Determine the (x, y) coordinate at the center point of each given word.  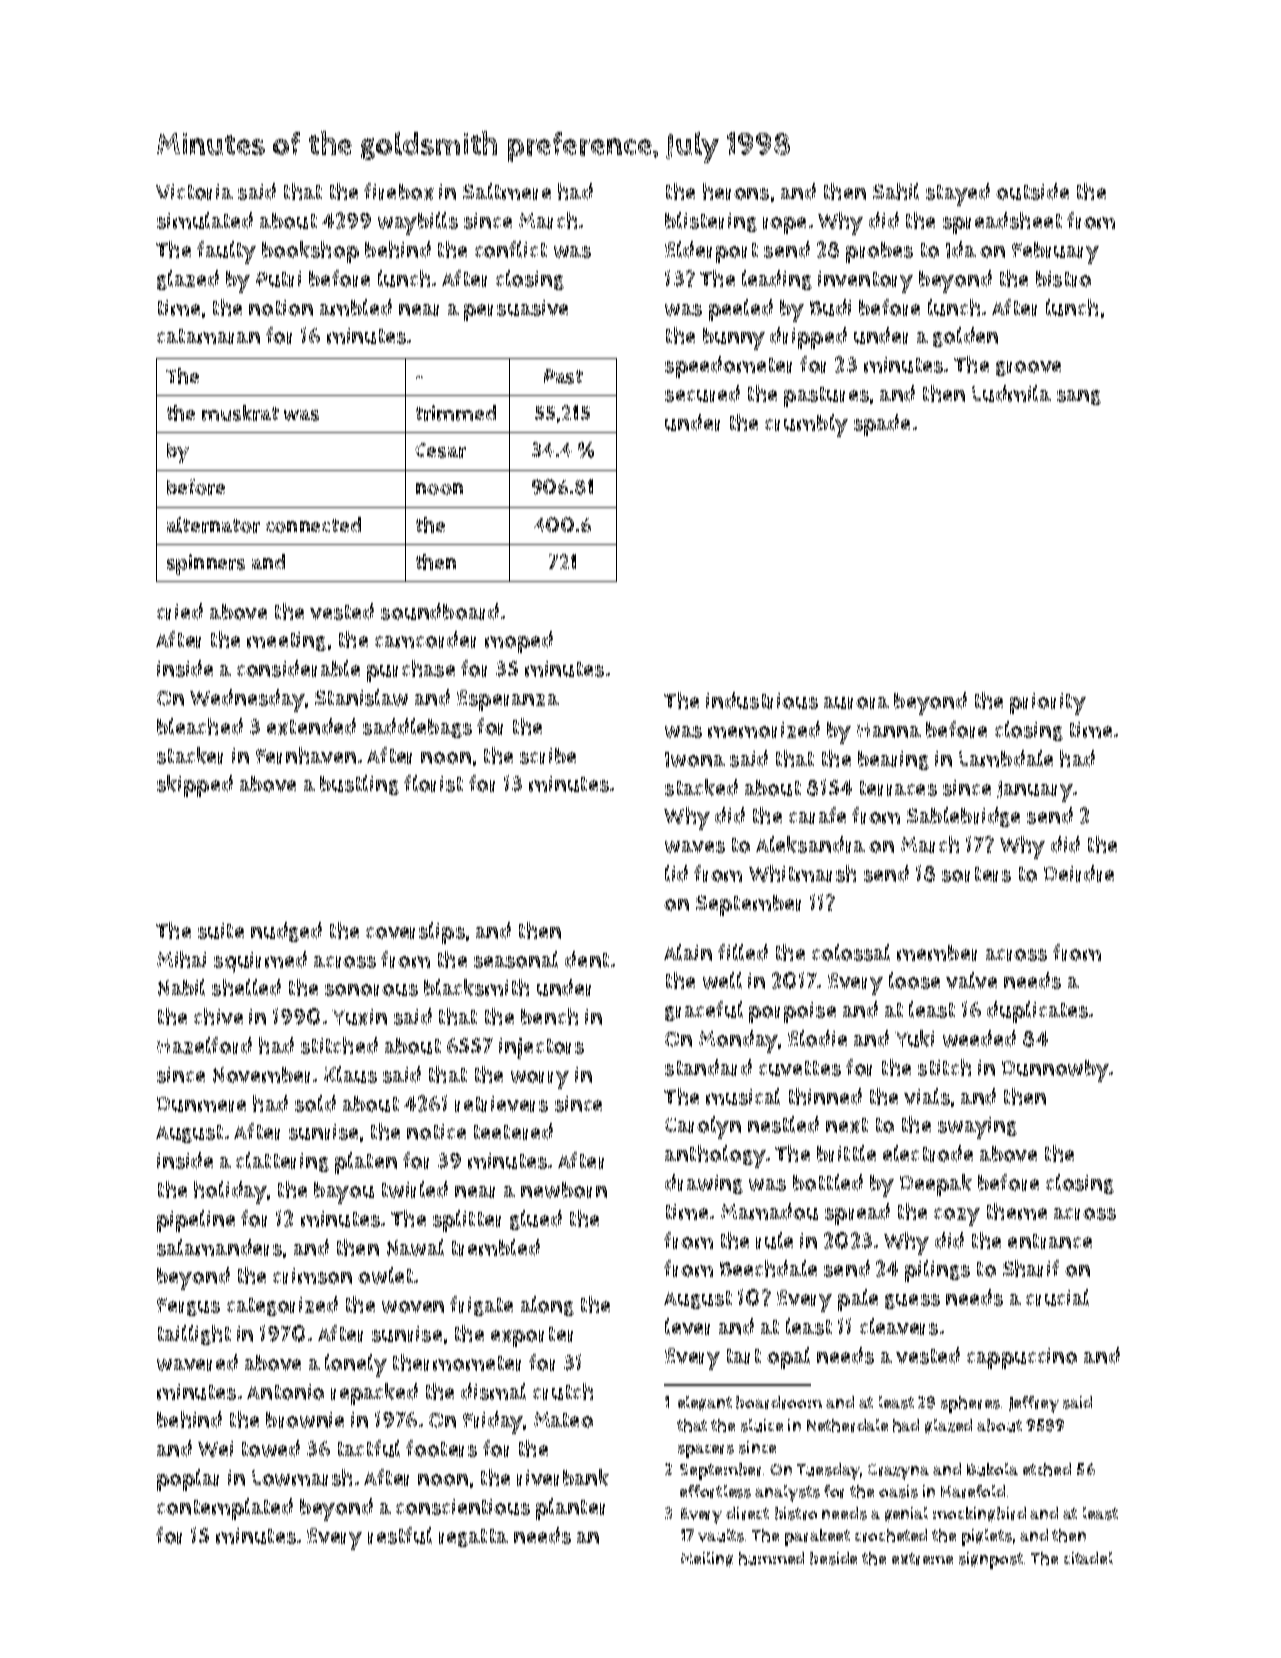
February (1055, 253)
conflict (511, 249)
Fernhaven (306, 755)
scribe (548, 756)
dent (587, 959)
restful (400, 1535)
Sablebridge (963, 817)
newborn (564, 1190)
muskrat (240, 413)
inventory (865, 282)
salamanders (219, 1247)
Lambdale (1006, 758)
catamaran (208, 336)
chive (218, 1016)
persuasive (516, 310)
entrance (1050, 1241)
